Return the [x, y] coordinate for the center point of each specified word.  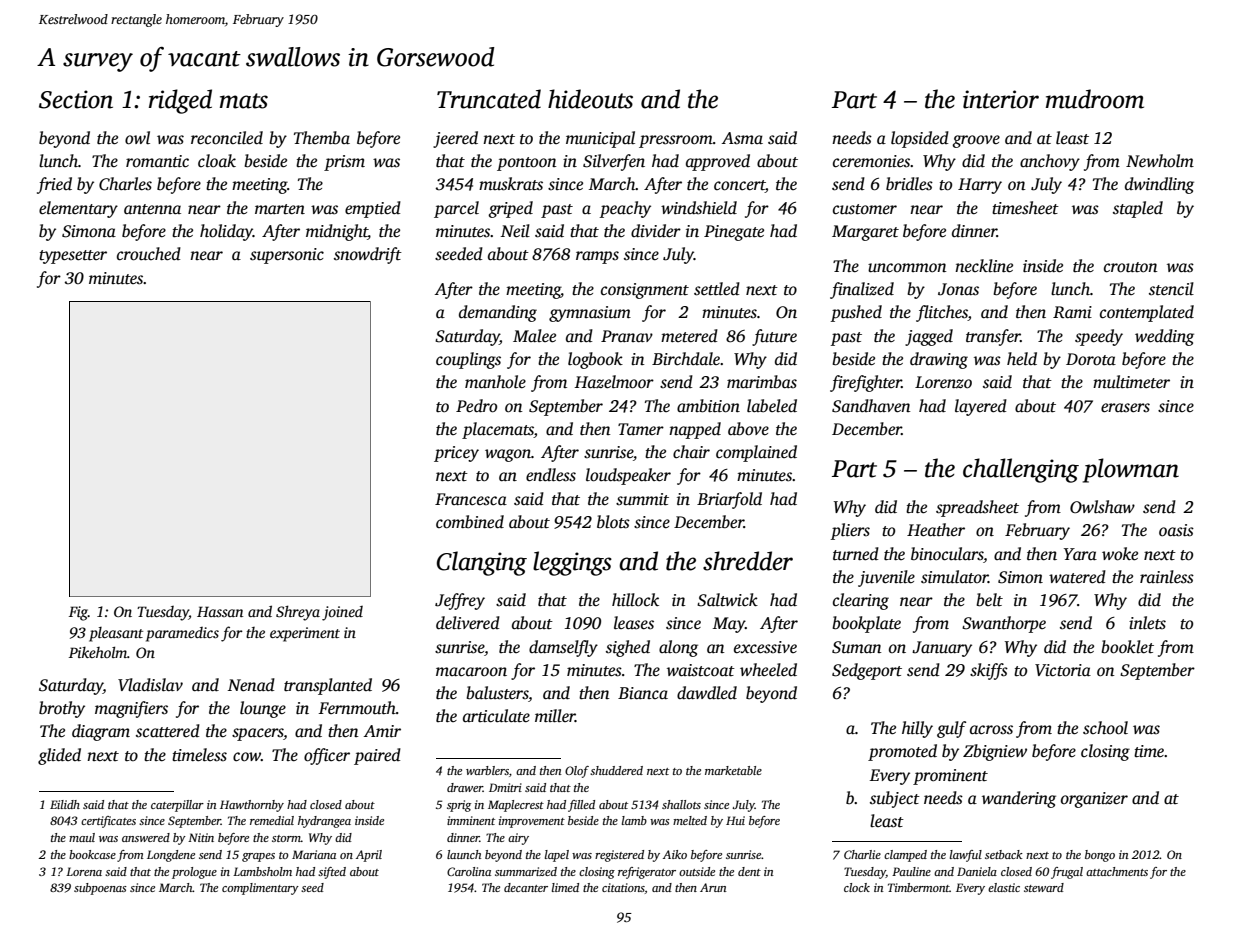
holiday [226, 232]
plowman [1131, 470]
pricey [456, 454]
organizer [1094, 800]
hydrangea [324, 822]
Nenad [251, 685]
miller [555, 716]
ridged [180, 101]
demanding [498, 313]
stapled [1138, 209]
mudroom [1095, 99]
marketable [733, 770]
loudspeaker [628, 476]
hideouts [590, 99]
